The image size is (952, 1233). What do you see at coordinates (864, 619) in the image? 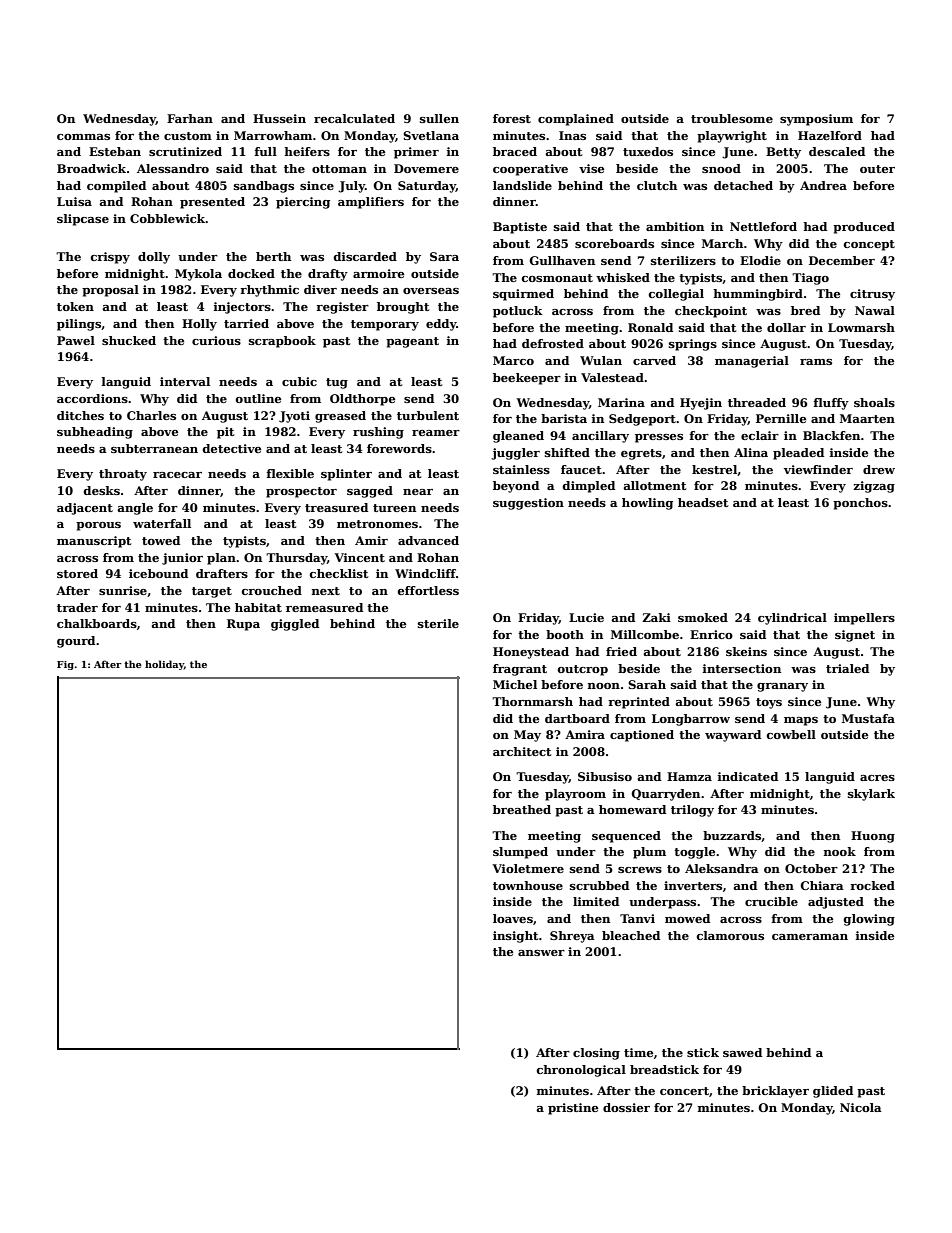
I see `impellers` at bounding box center [864, 619].
